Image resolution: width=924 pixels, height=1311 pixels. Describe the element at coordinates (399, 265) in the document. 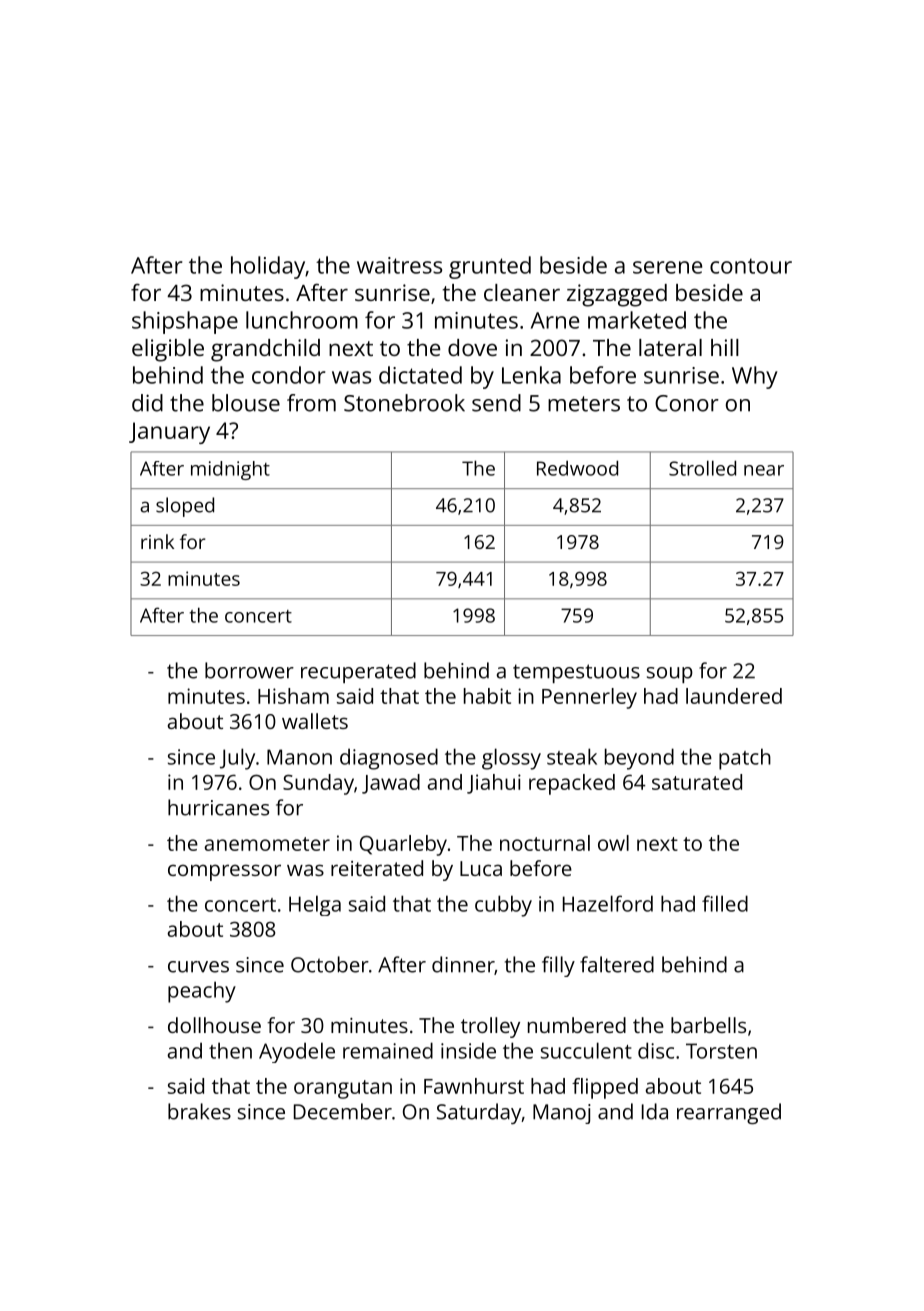

I see `waitress` at that location.
